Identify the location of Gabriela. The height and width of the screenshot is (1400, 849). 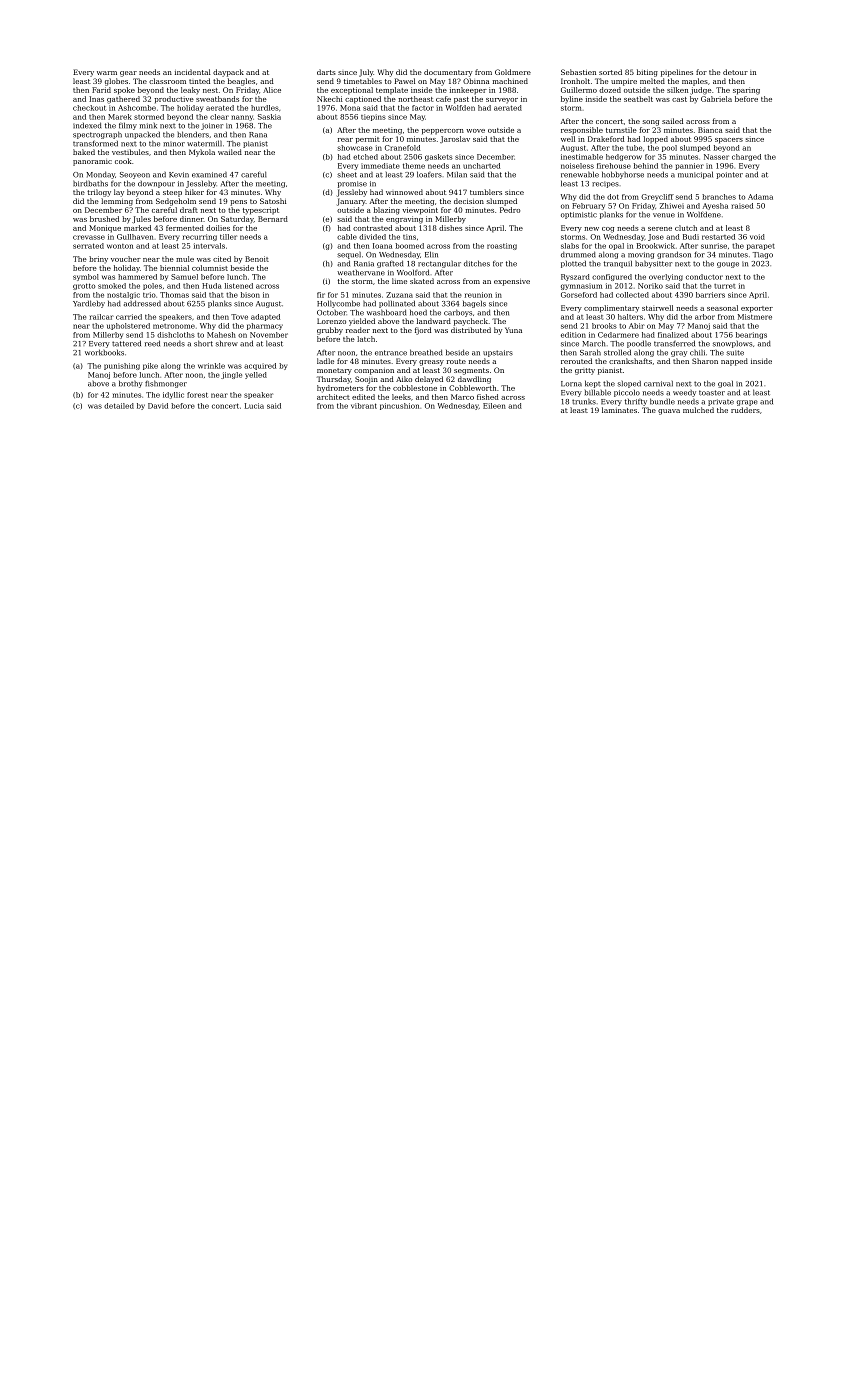
(716, 99).
